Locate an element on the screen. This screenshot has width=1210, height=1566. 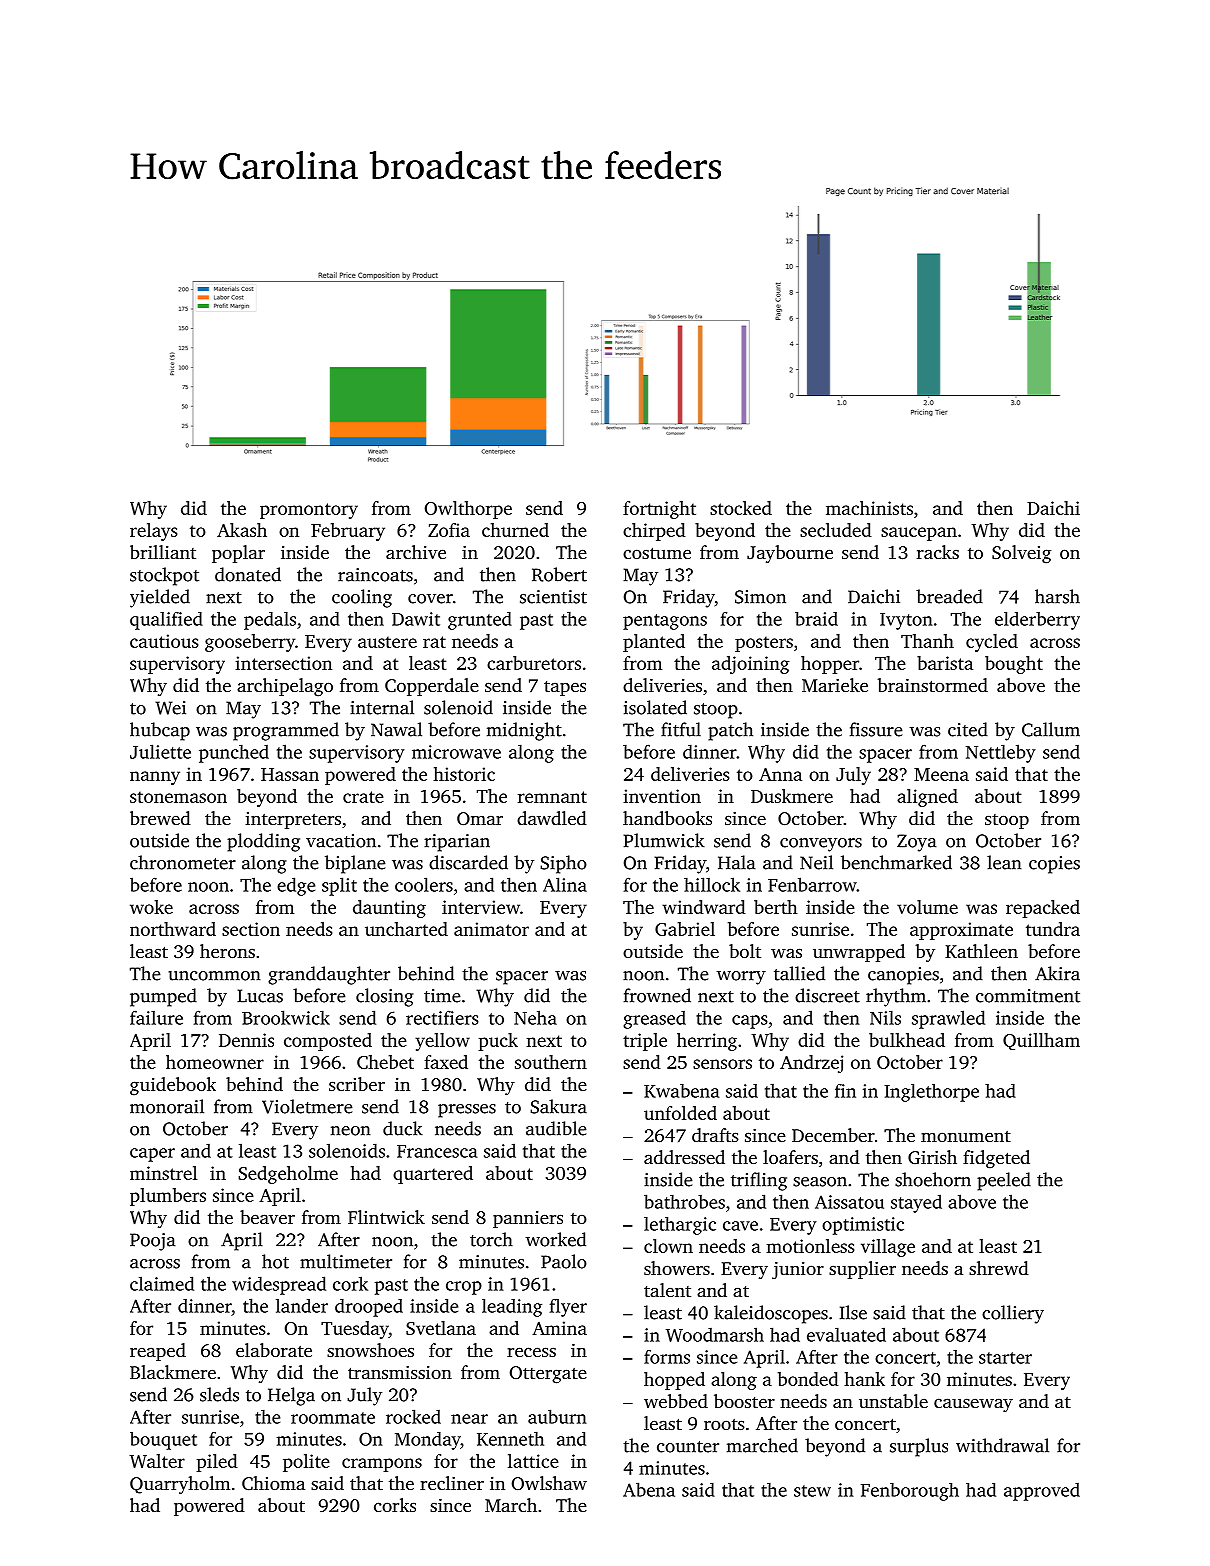
carburetors is located at coordinates (534, 663).
